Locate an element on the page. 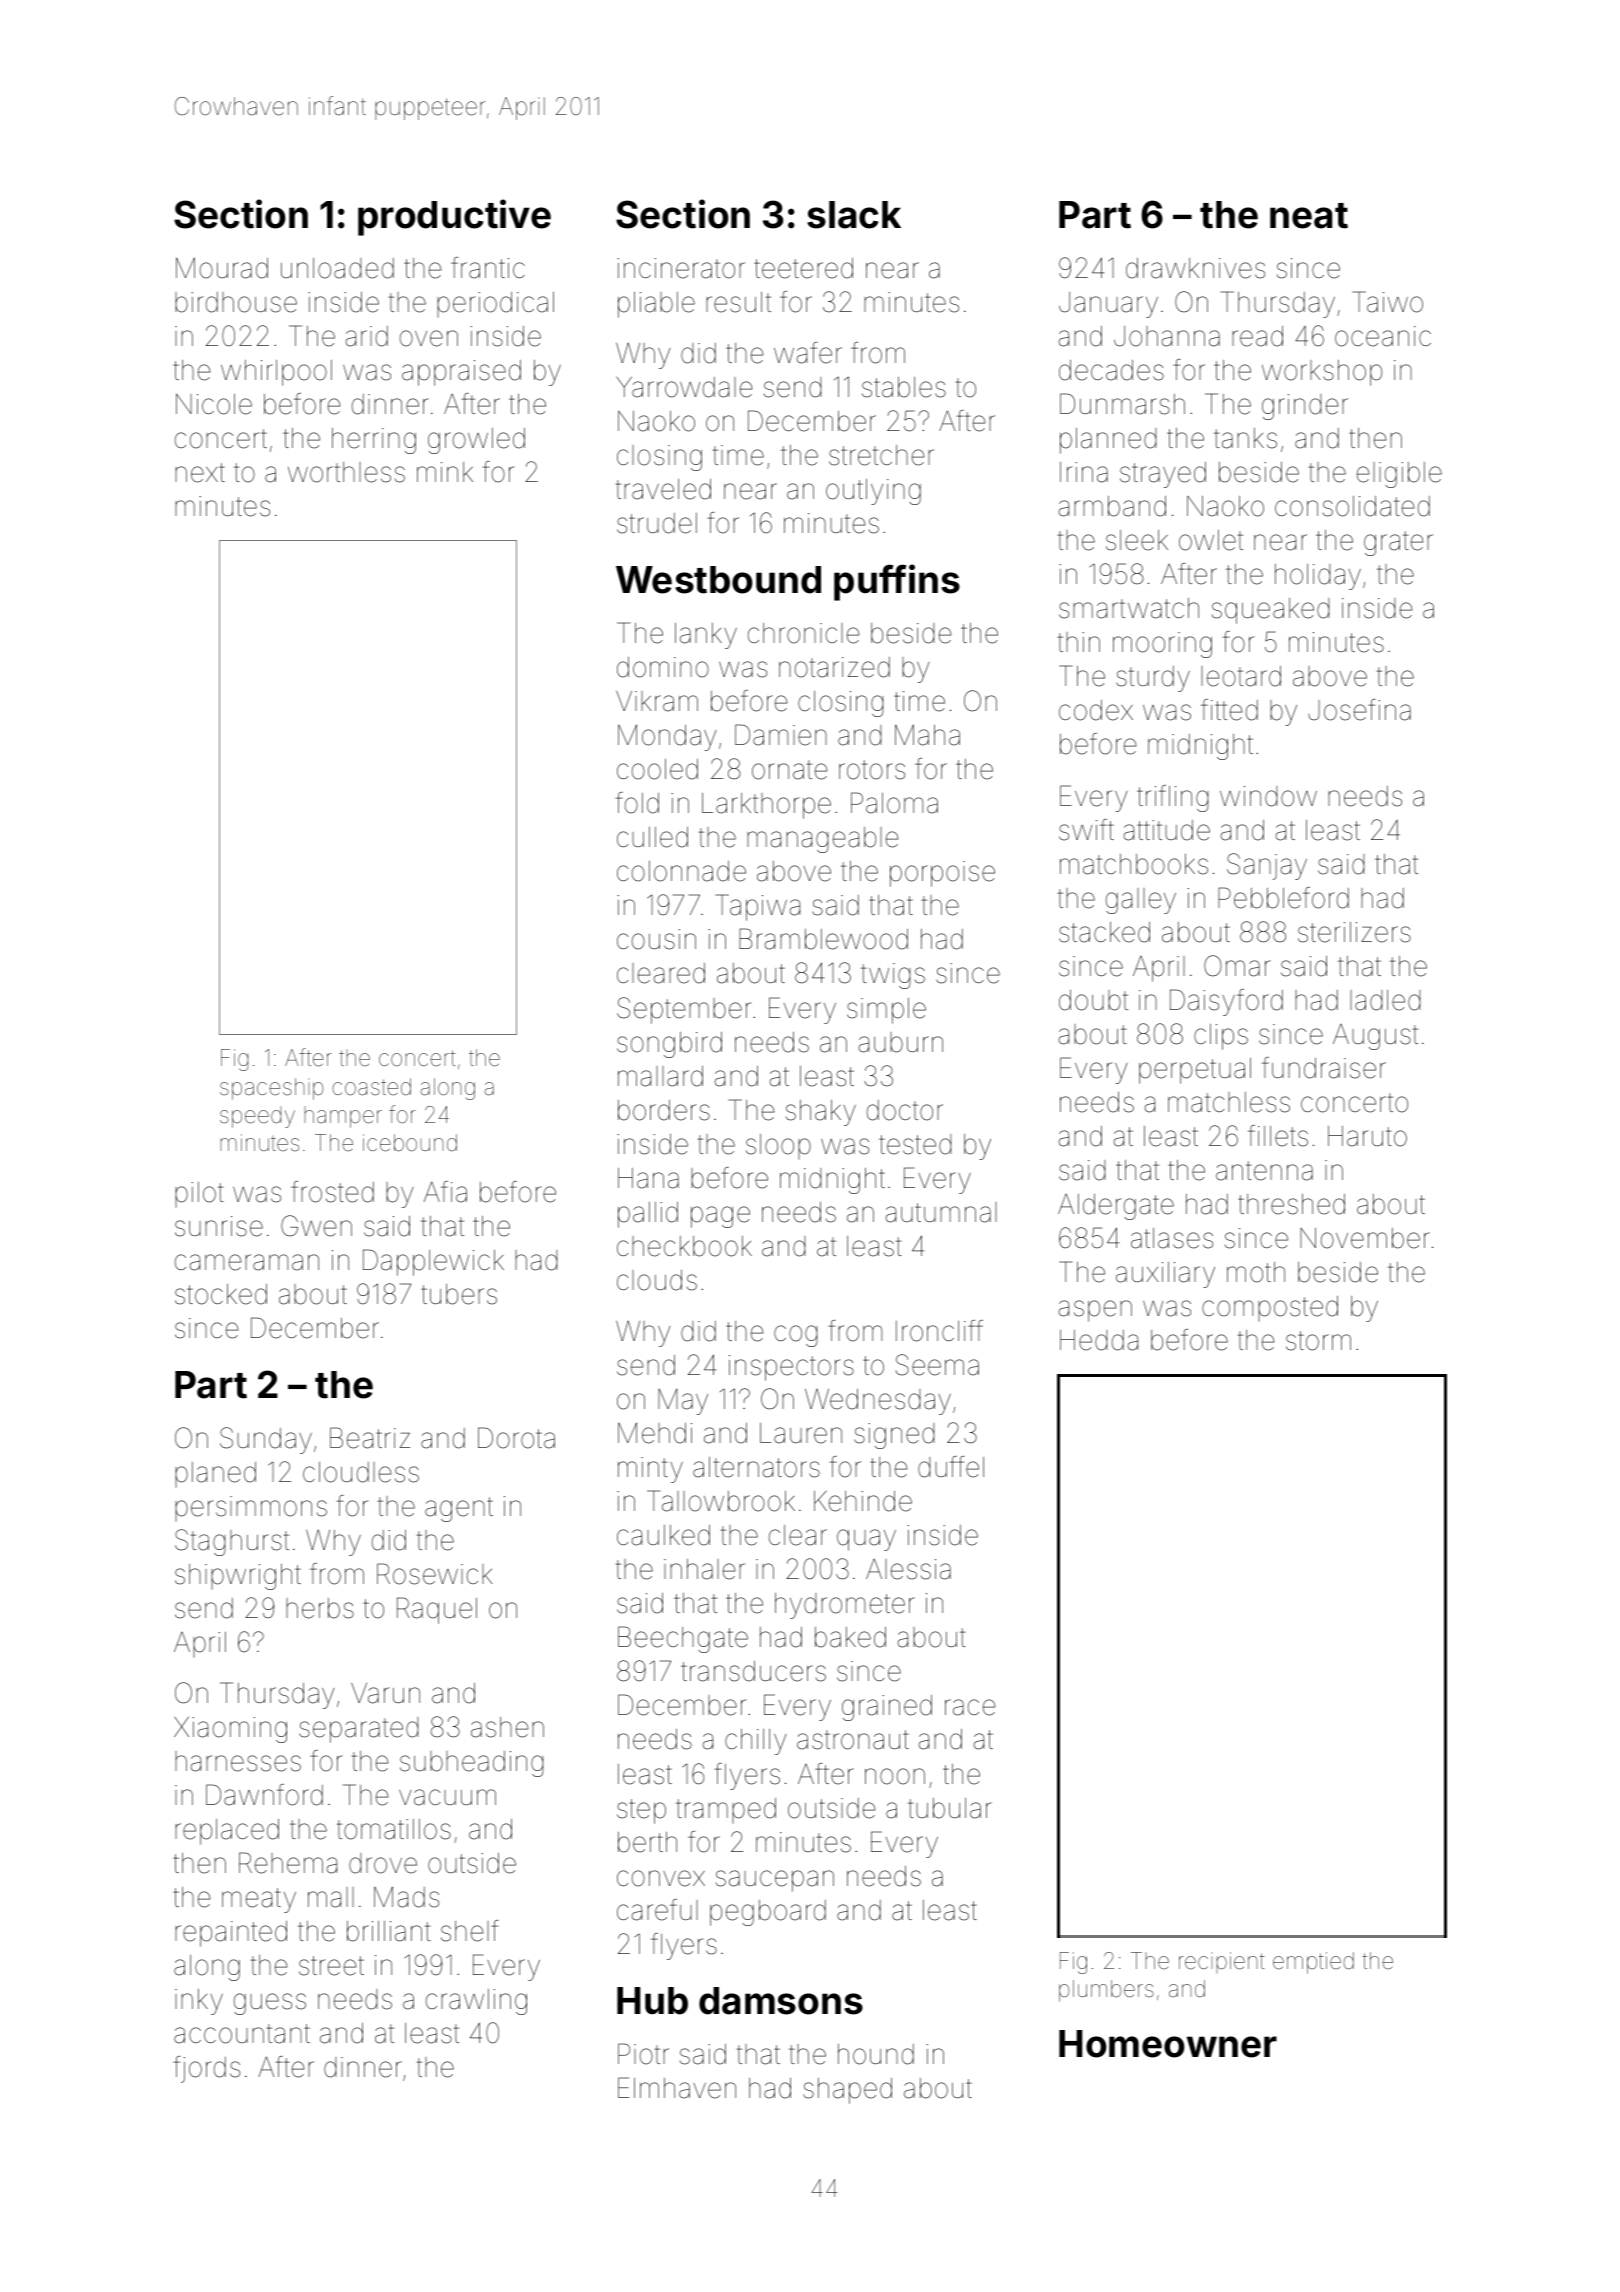 The height and width of the document is (2292, 1620). Mourad is located at coordinates (222, 268).
